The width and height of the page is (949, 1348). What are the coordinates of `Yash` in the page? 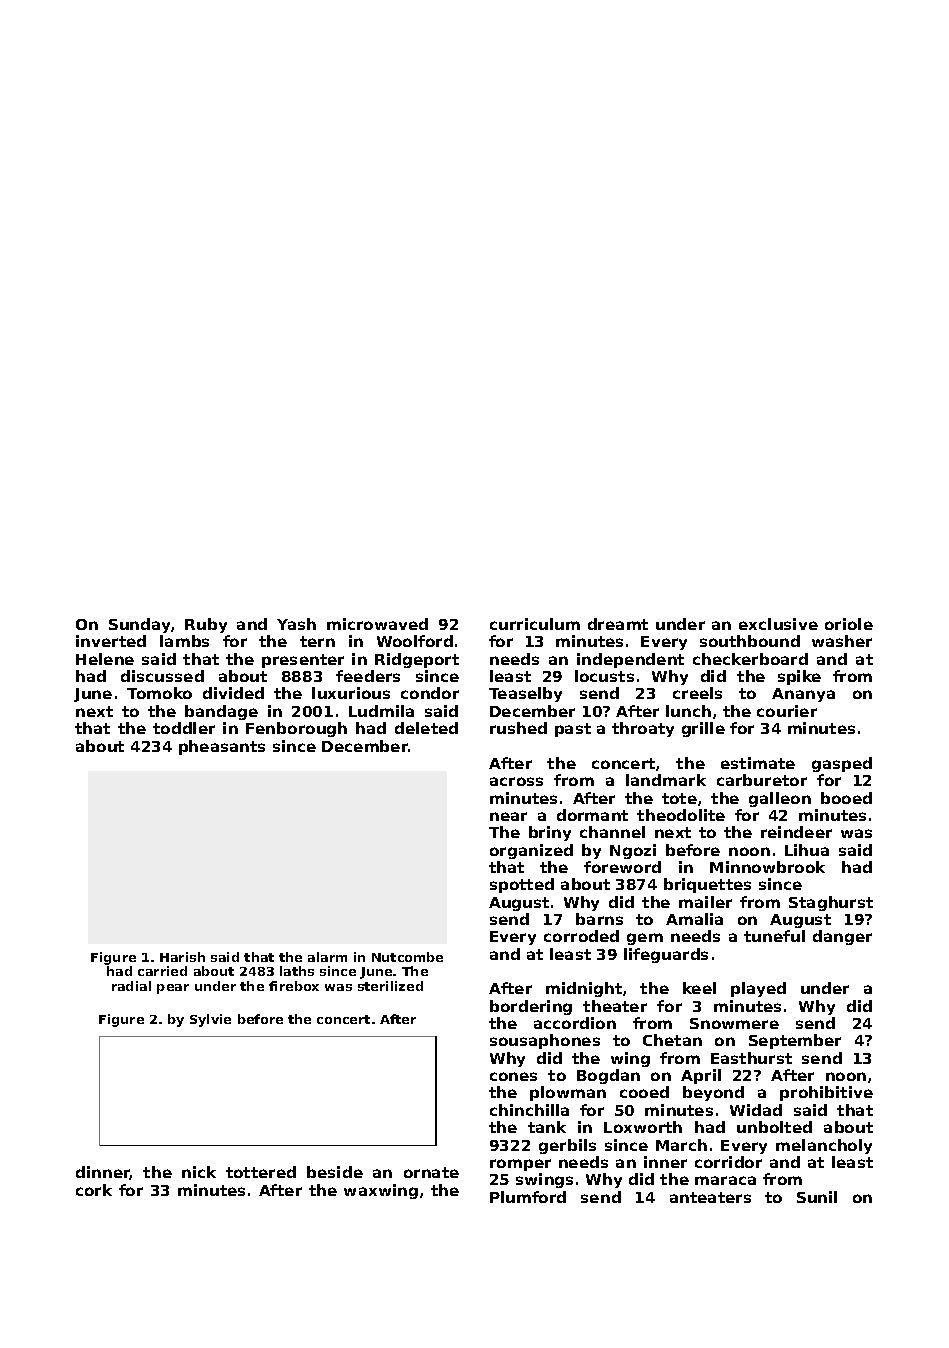 It's located at (296, 624).
